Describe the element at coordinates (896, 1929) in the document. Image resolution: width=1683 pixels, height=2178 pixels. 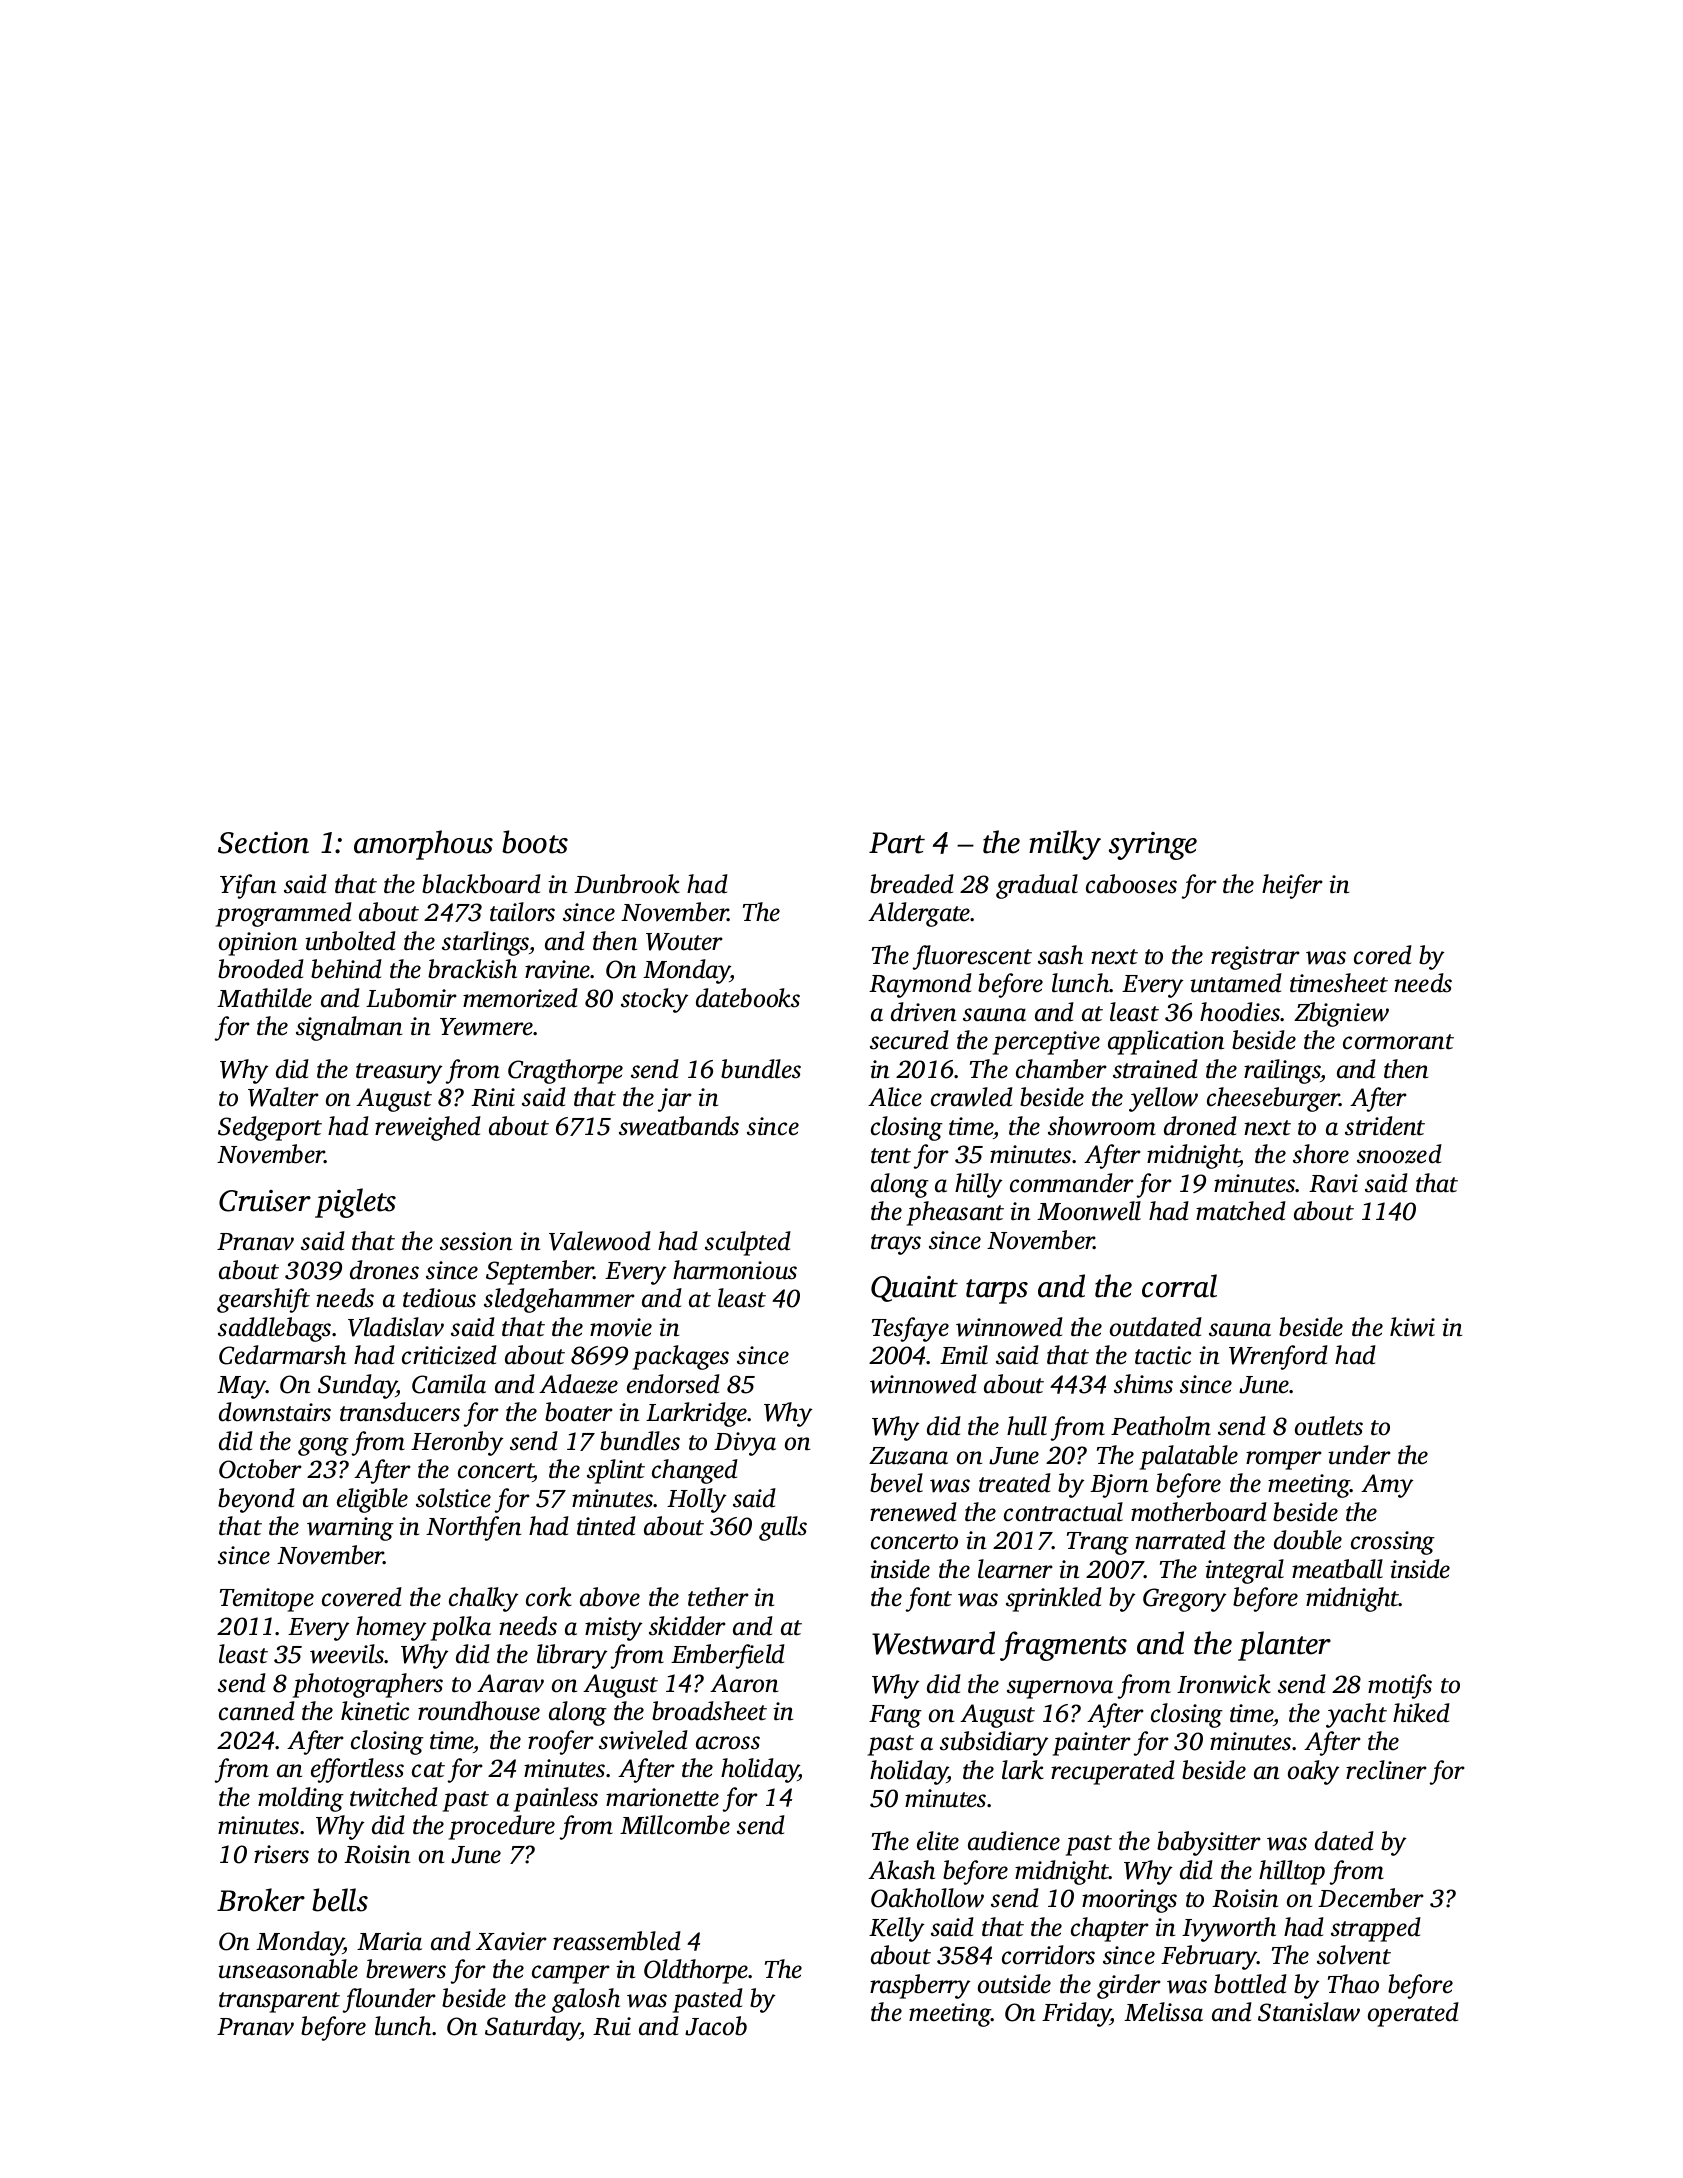
I see `Kelly` at that location.
